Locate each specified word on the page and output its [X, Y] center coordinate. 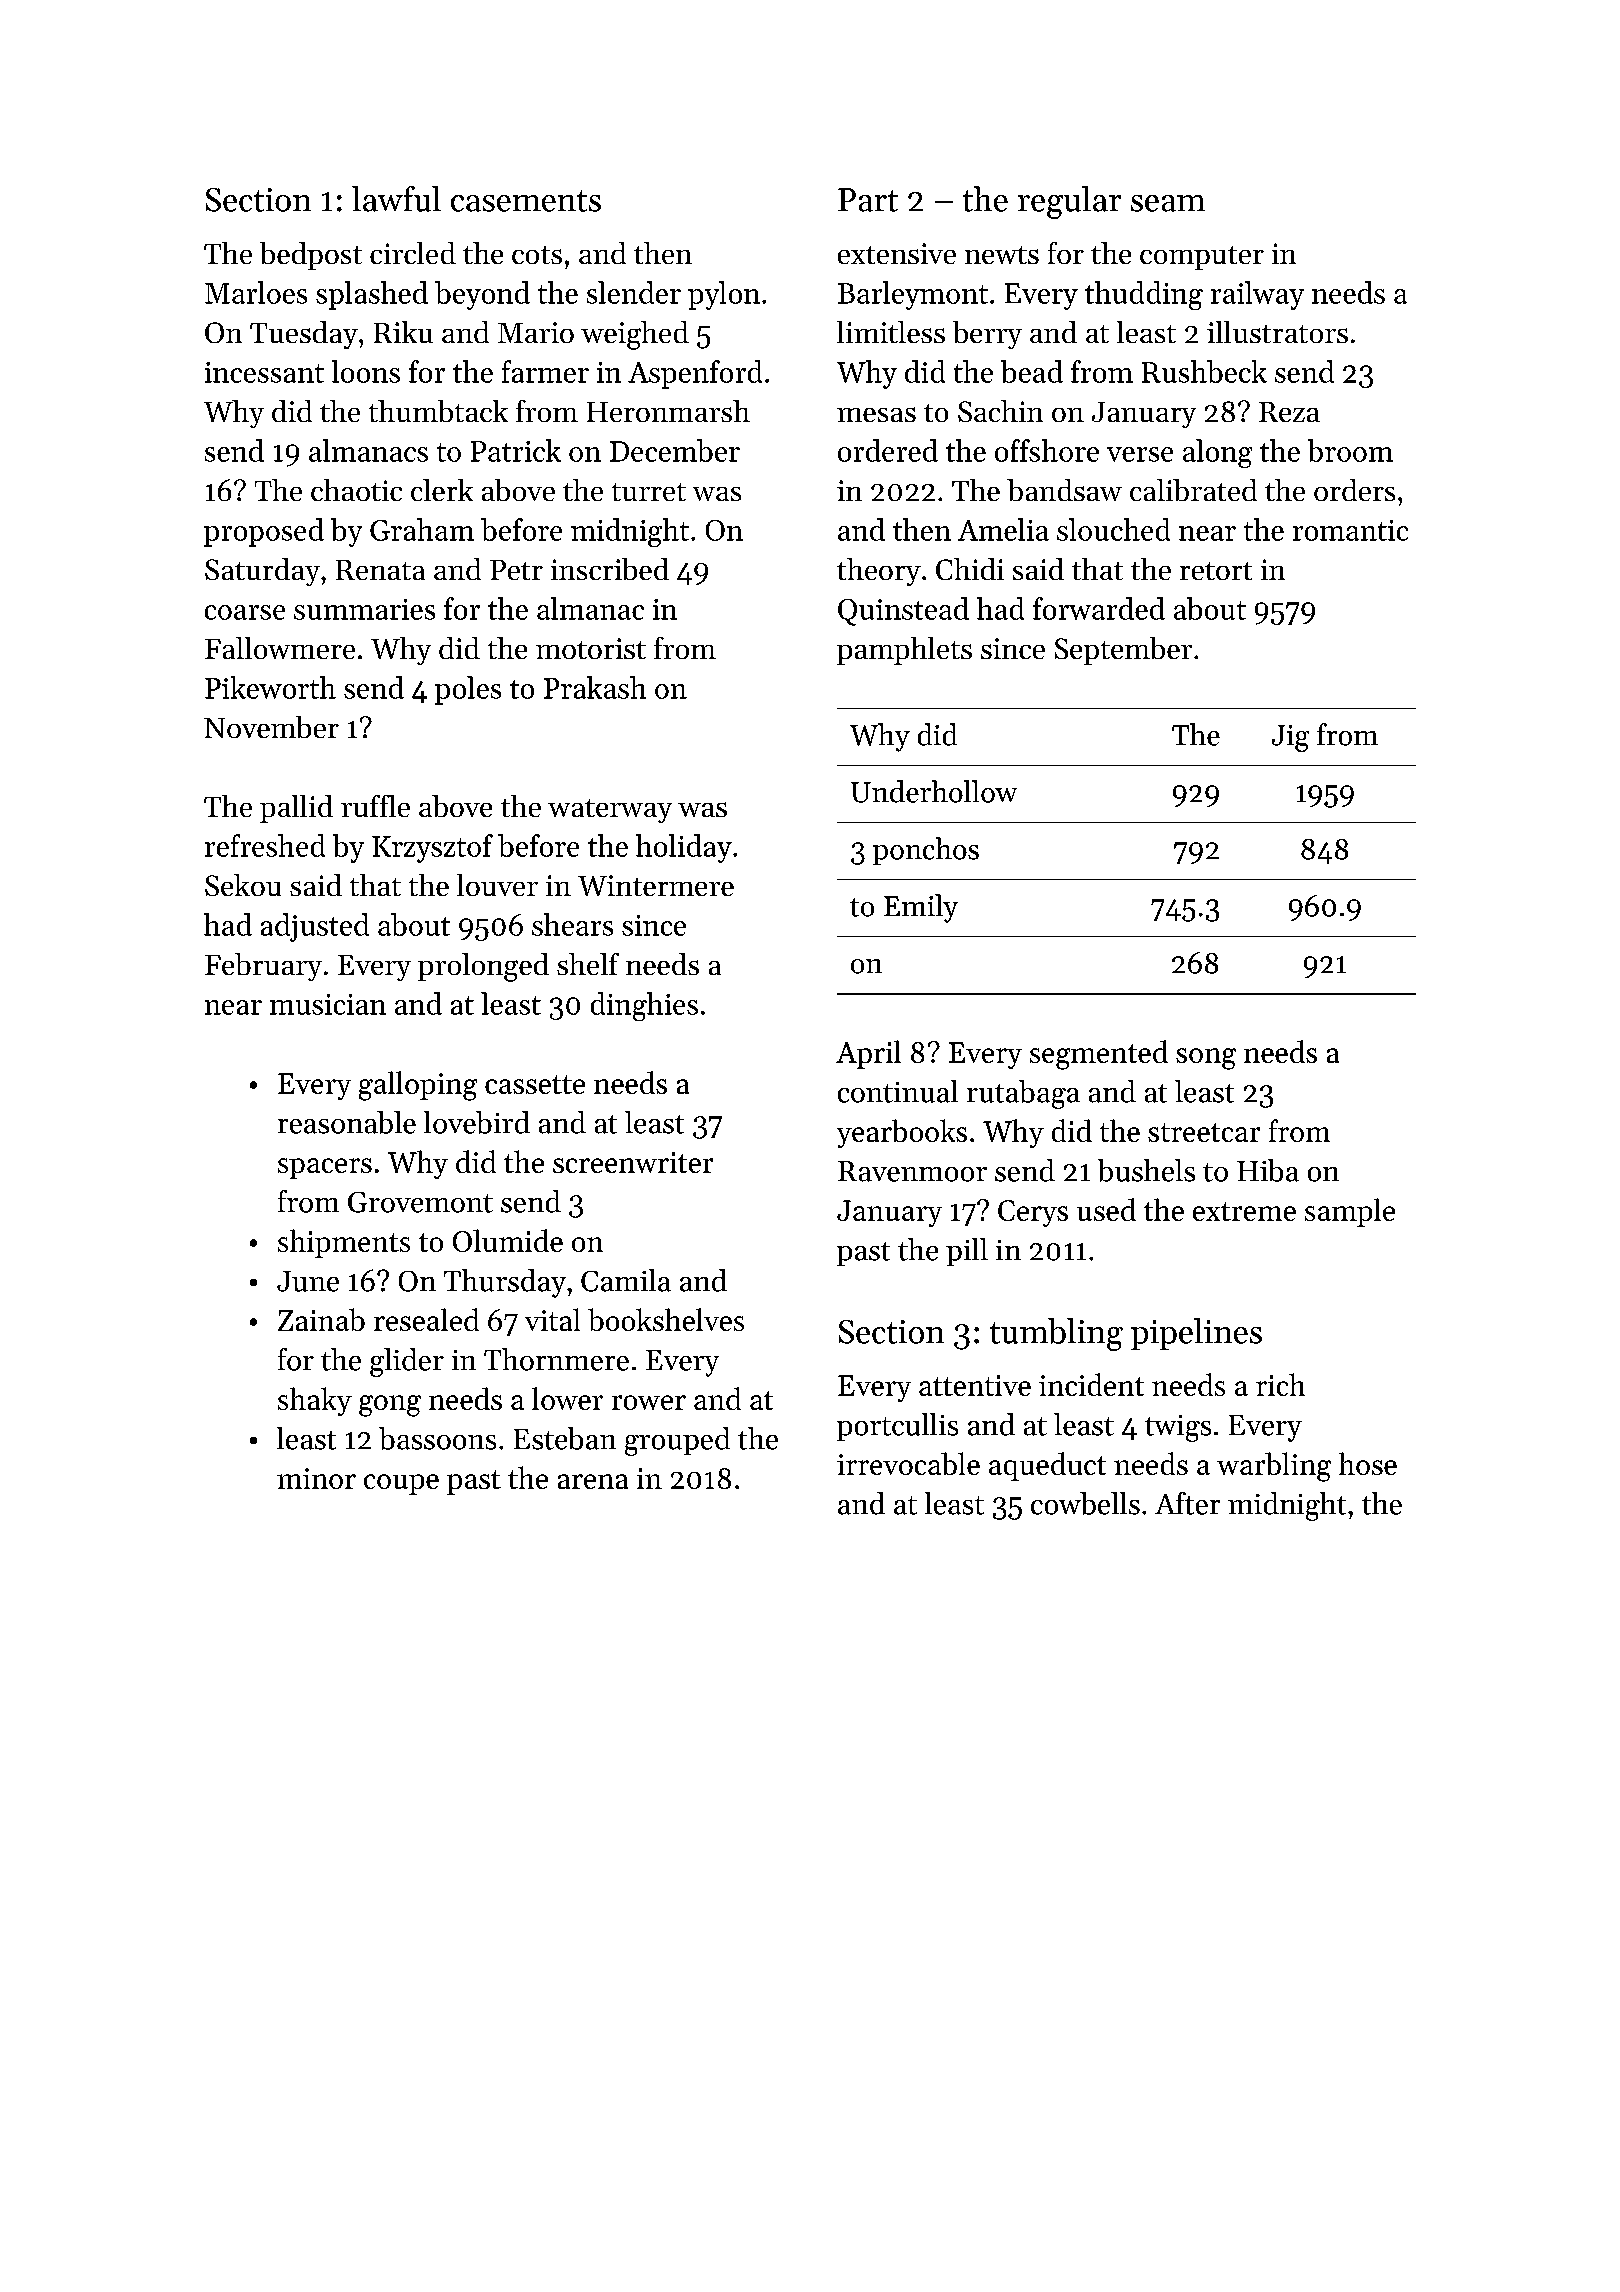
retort [1216, 571]
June [308, 1281]
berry [987, 335]
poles [468, 690]
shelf [588, 964]
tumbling [1056, 1334]
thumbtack [438, 411]
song [1206, 1059]
